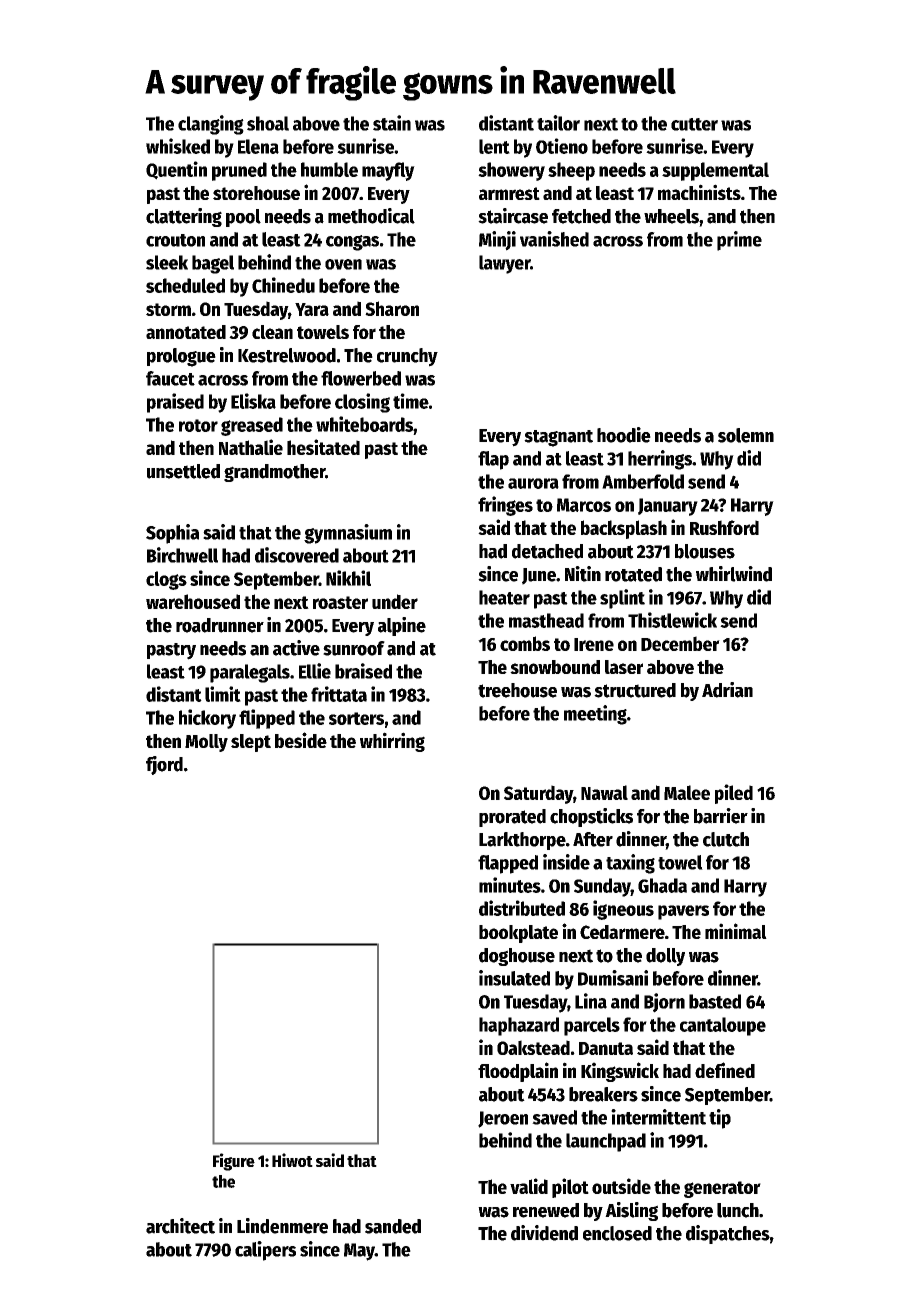  I want to click on sanded, so click(393, 1226).
